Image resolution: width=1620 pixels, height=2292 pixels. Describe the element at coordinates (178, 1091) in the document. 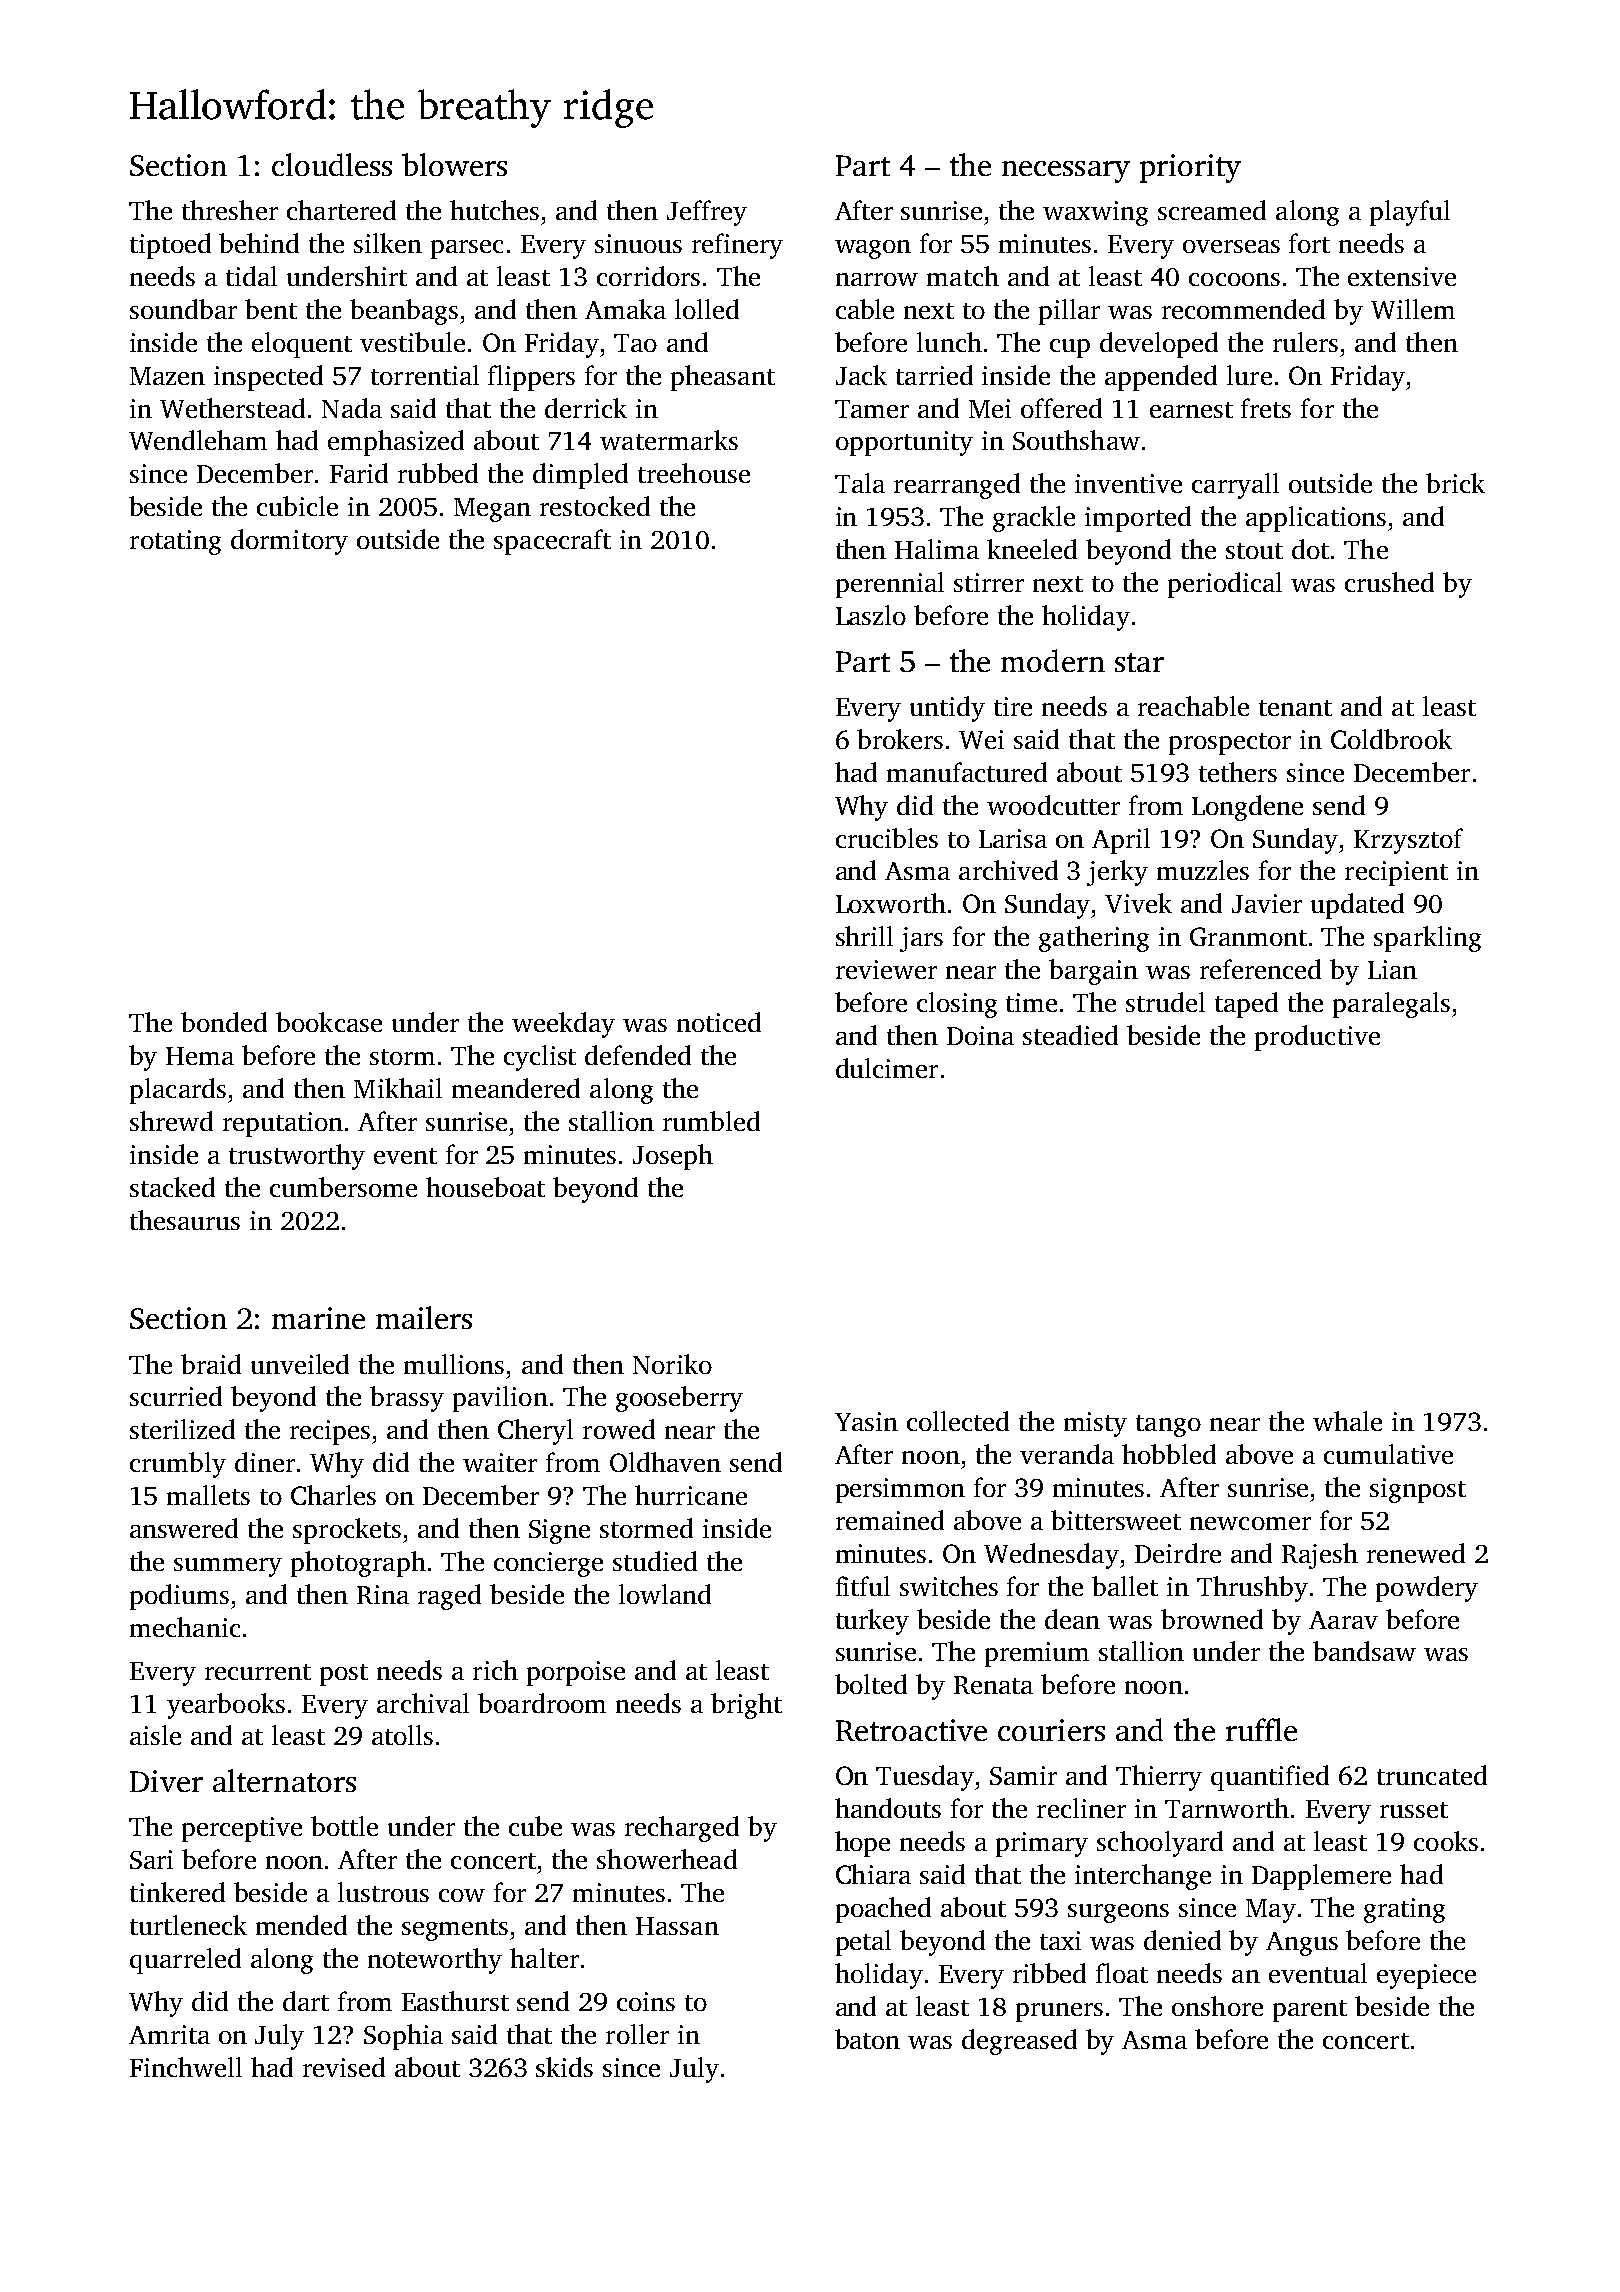

I see `placards` at that location.
